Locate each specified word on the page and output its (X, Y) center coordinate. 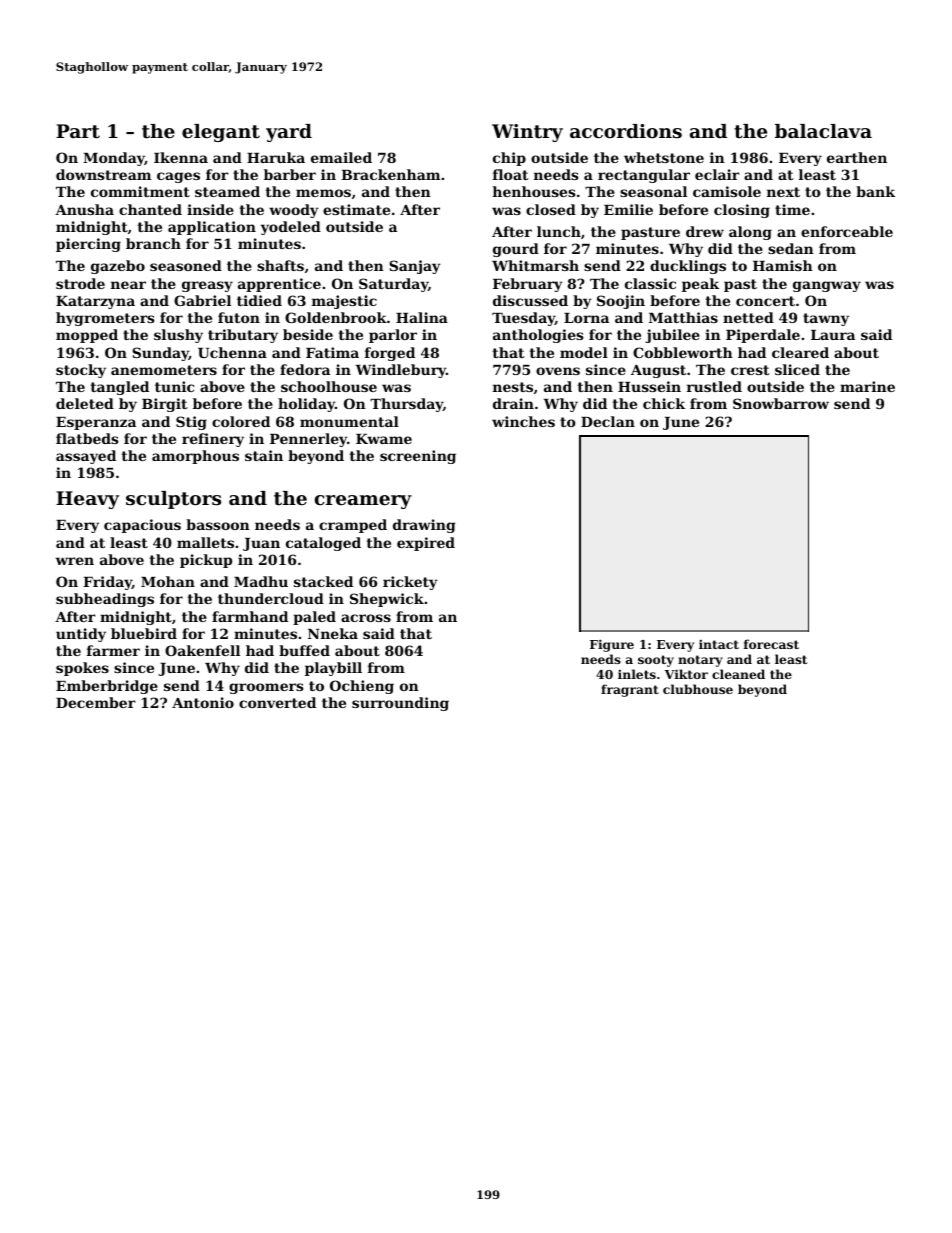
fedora (305, 369)
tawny (826, 319)
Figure (612, 645)
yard (289, 133)
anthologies (538, 336)
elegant (221, 133)
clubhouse (698, 689)
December (96, 702)
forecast (771, 644)
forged (390, 354)
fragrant (630, 690)
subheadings (105, 600)
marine (867, 386)
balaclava (823, 131)
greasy (207, 286)
